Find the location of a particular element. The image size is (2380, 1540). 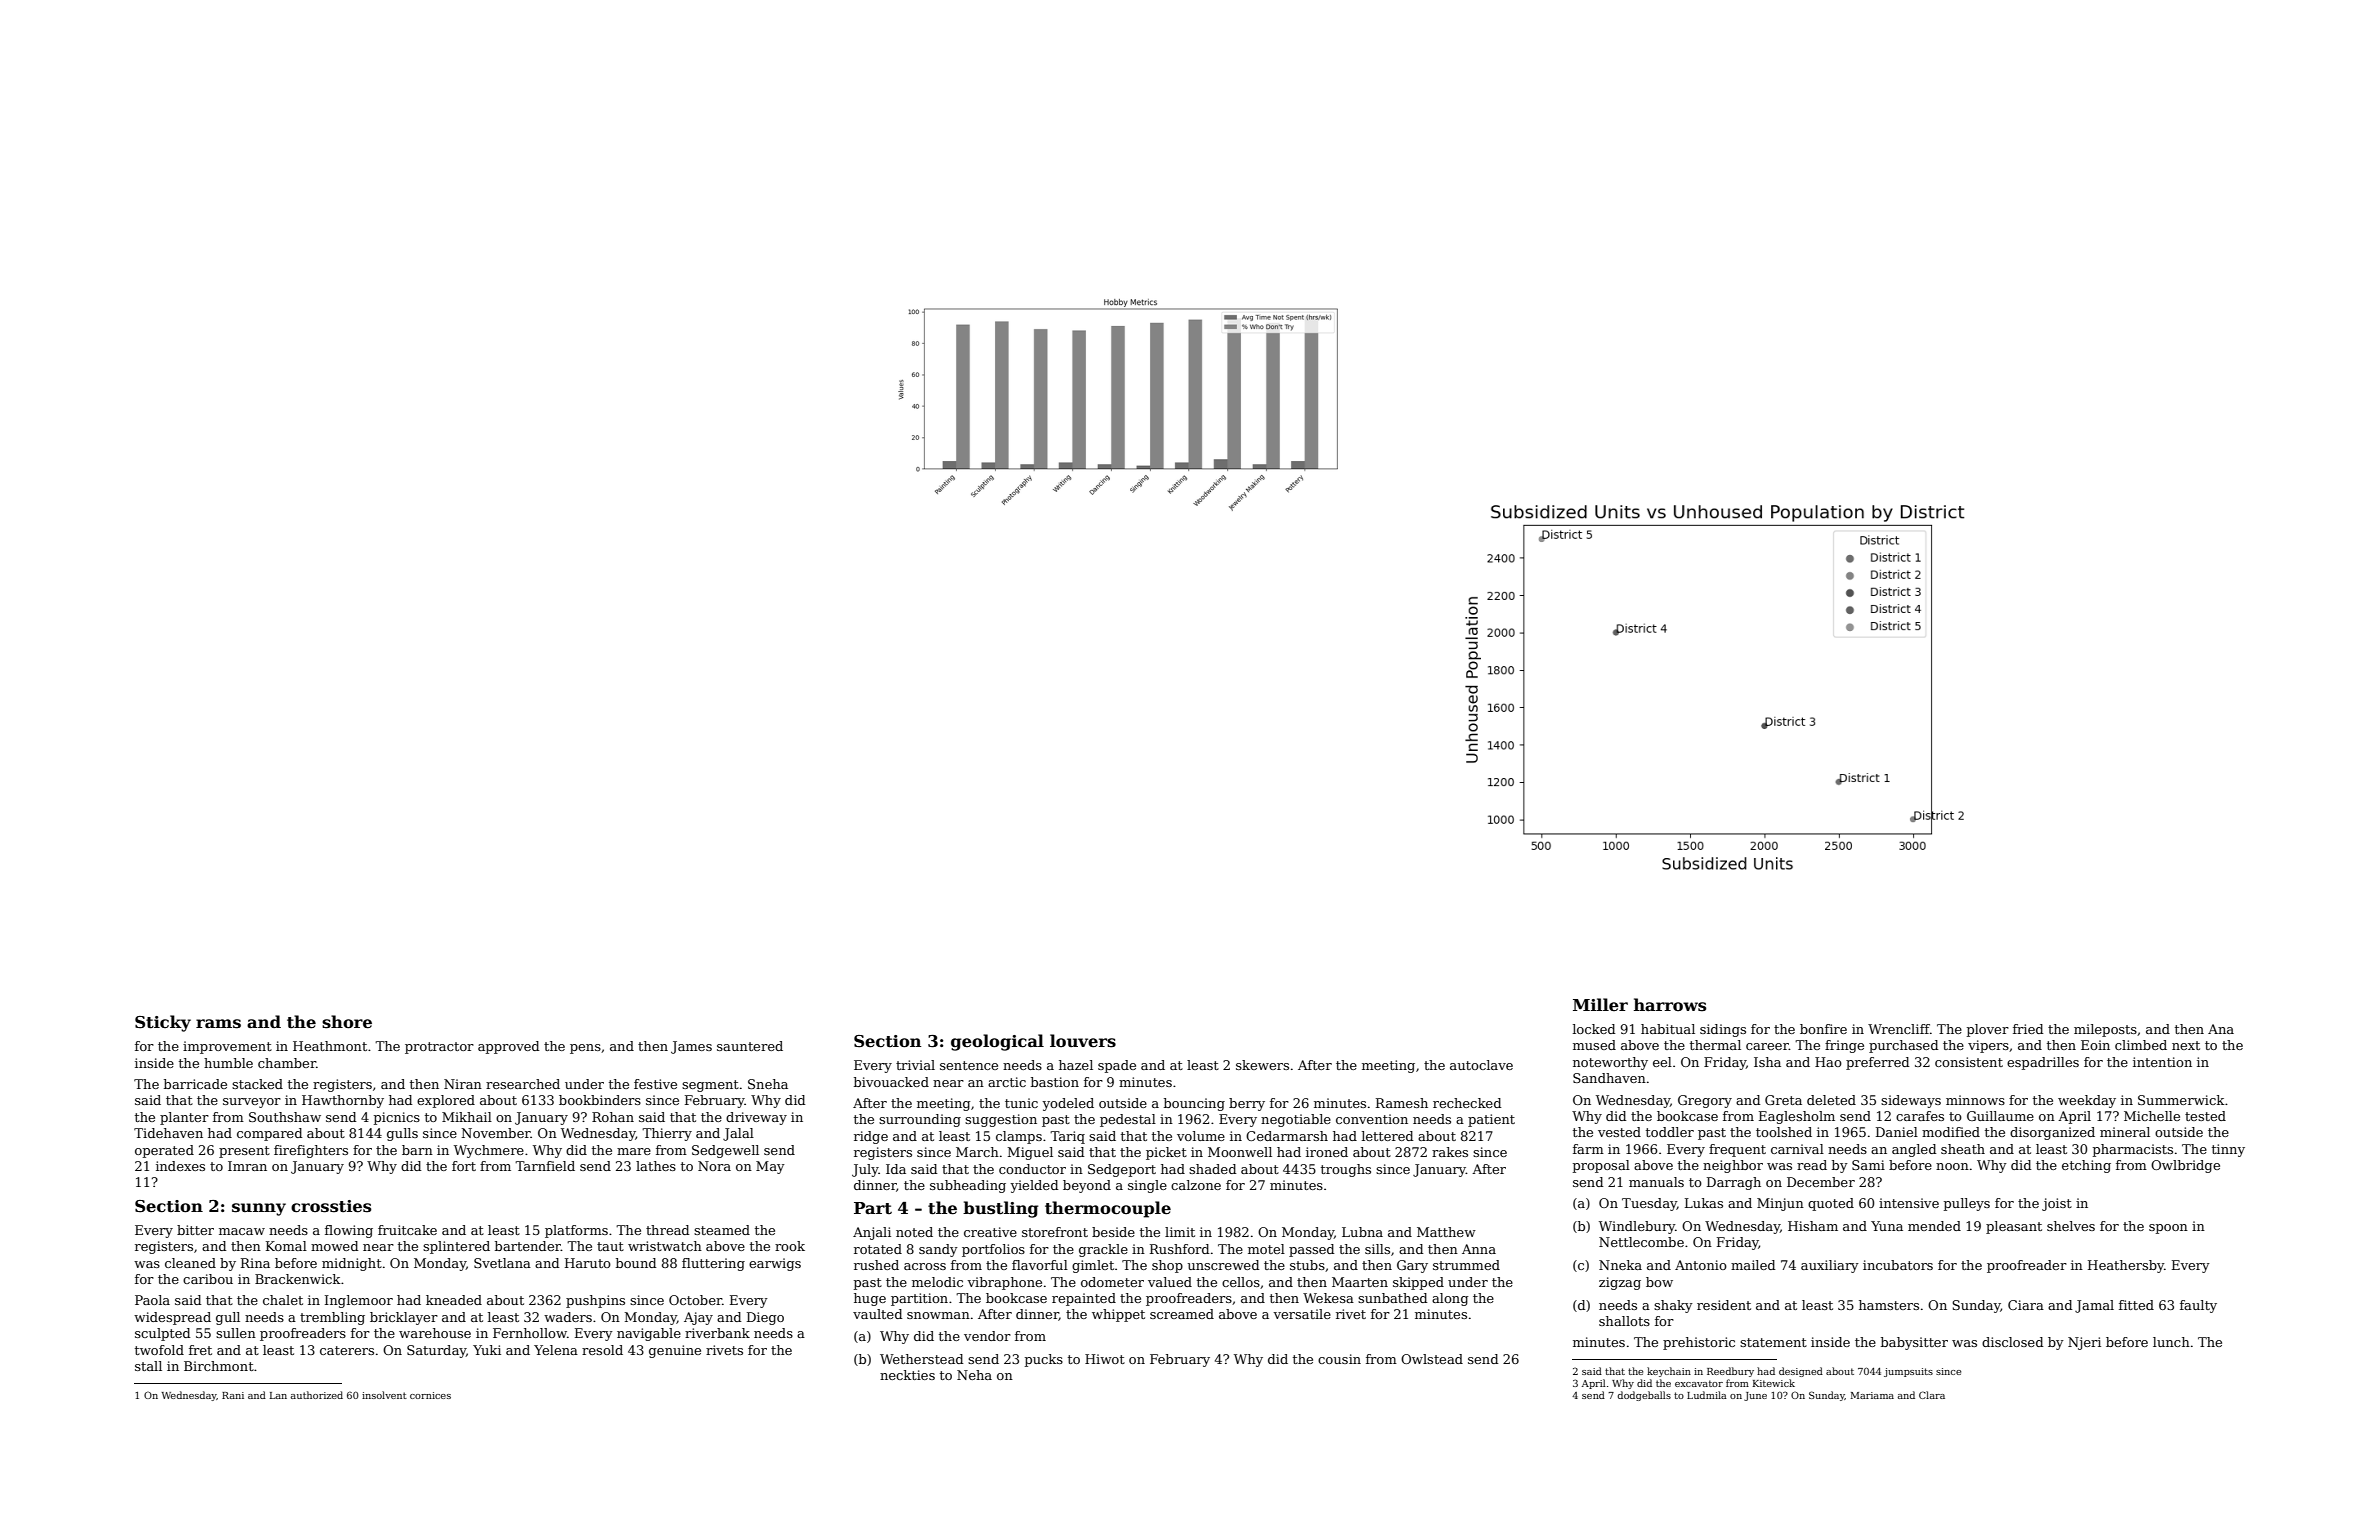

whippet is located at coordinates (1118, 1315).
